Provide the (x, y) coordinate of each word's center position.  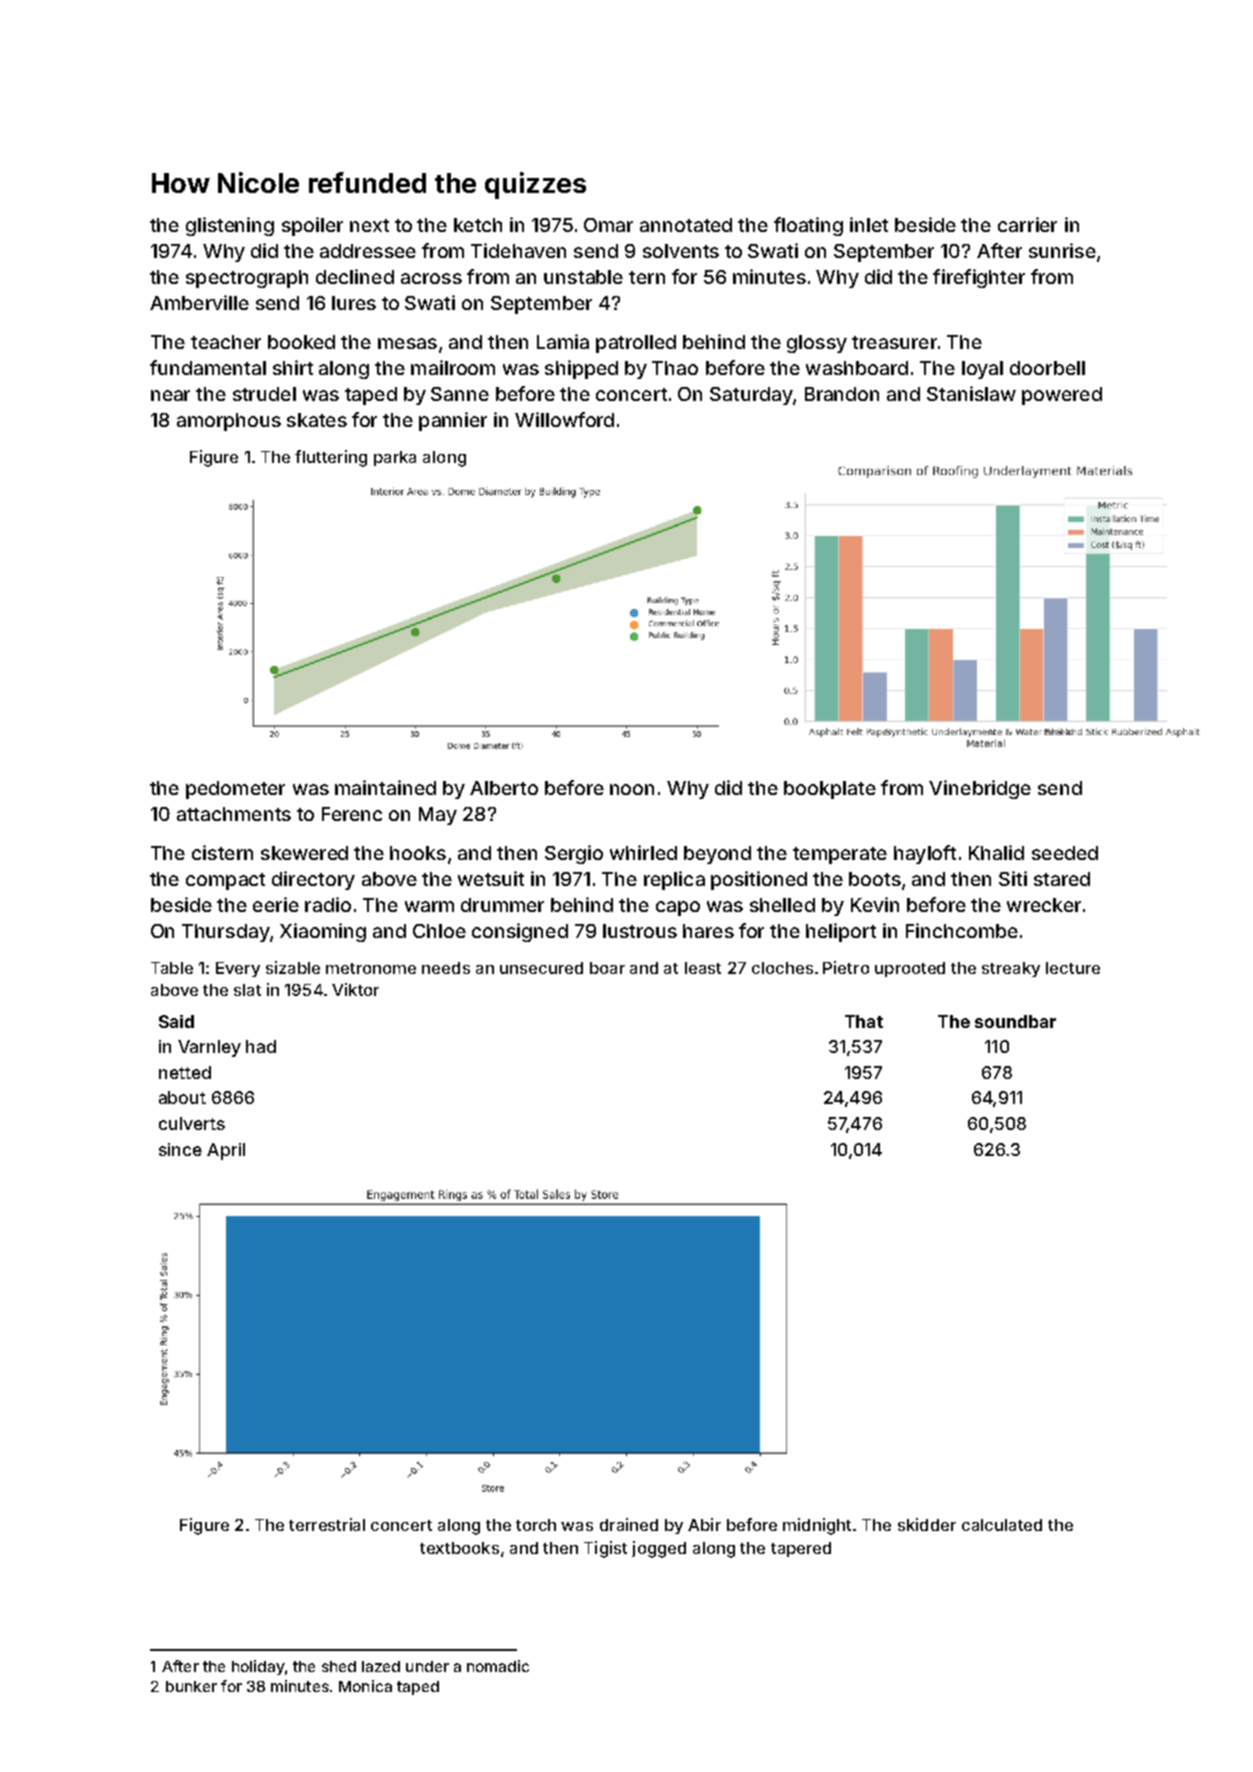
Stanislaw (971, 393)
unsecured (541, 968)
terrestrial (327, 1524)
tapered (801, 1549)
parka (395, 458)
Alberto (504, 788)
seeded (1065, 853)
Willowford (564, 419)
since (180, 1149)
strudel (264, 394)
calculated (1002, 1525)
